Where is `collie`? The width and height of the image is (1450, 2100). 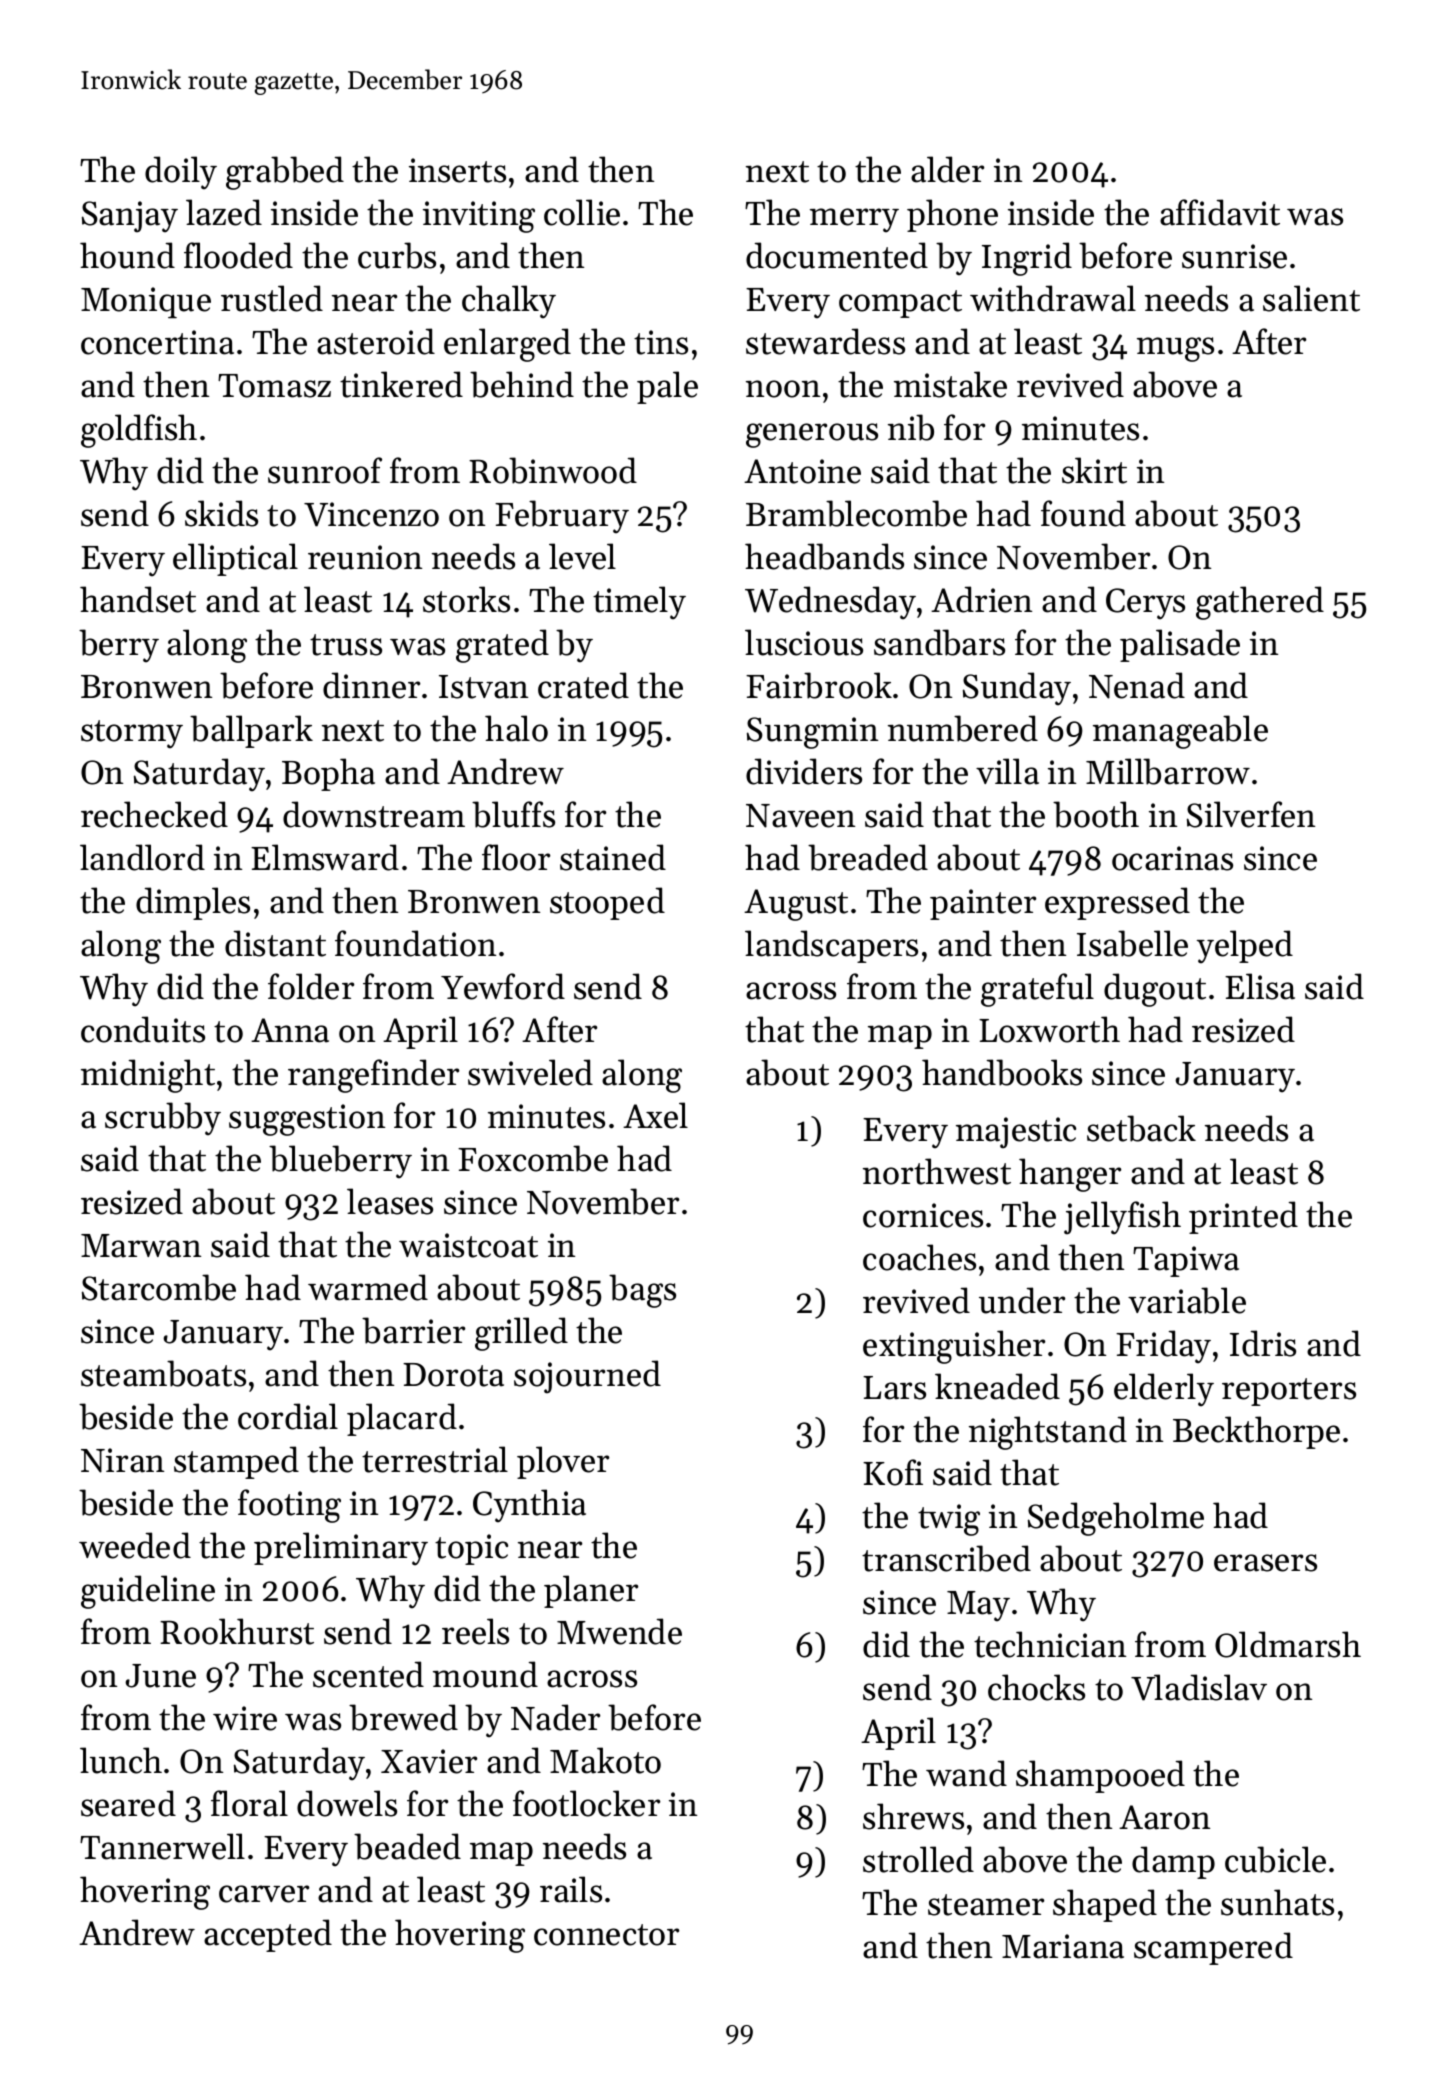
collie is located at coordinates (582, 212).
